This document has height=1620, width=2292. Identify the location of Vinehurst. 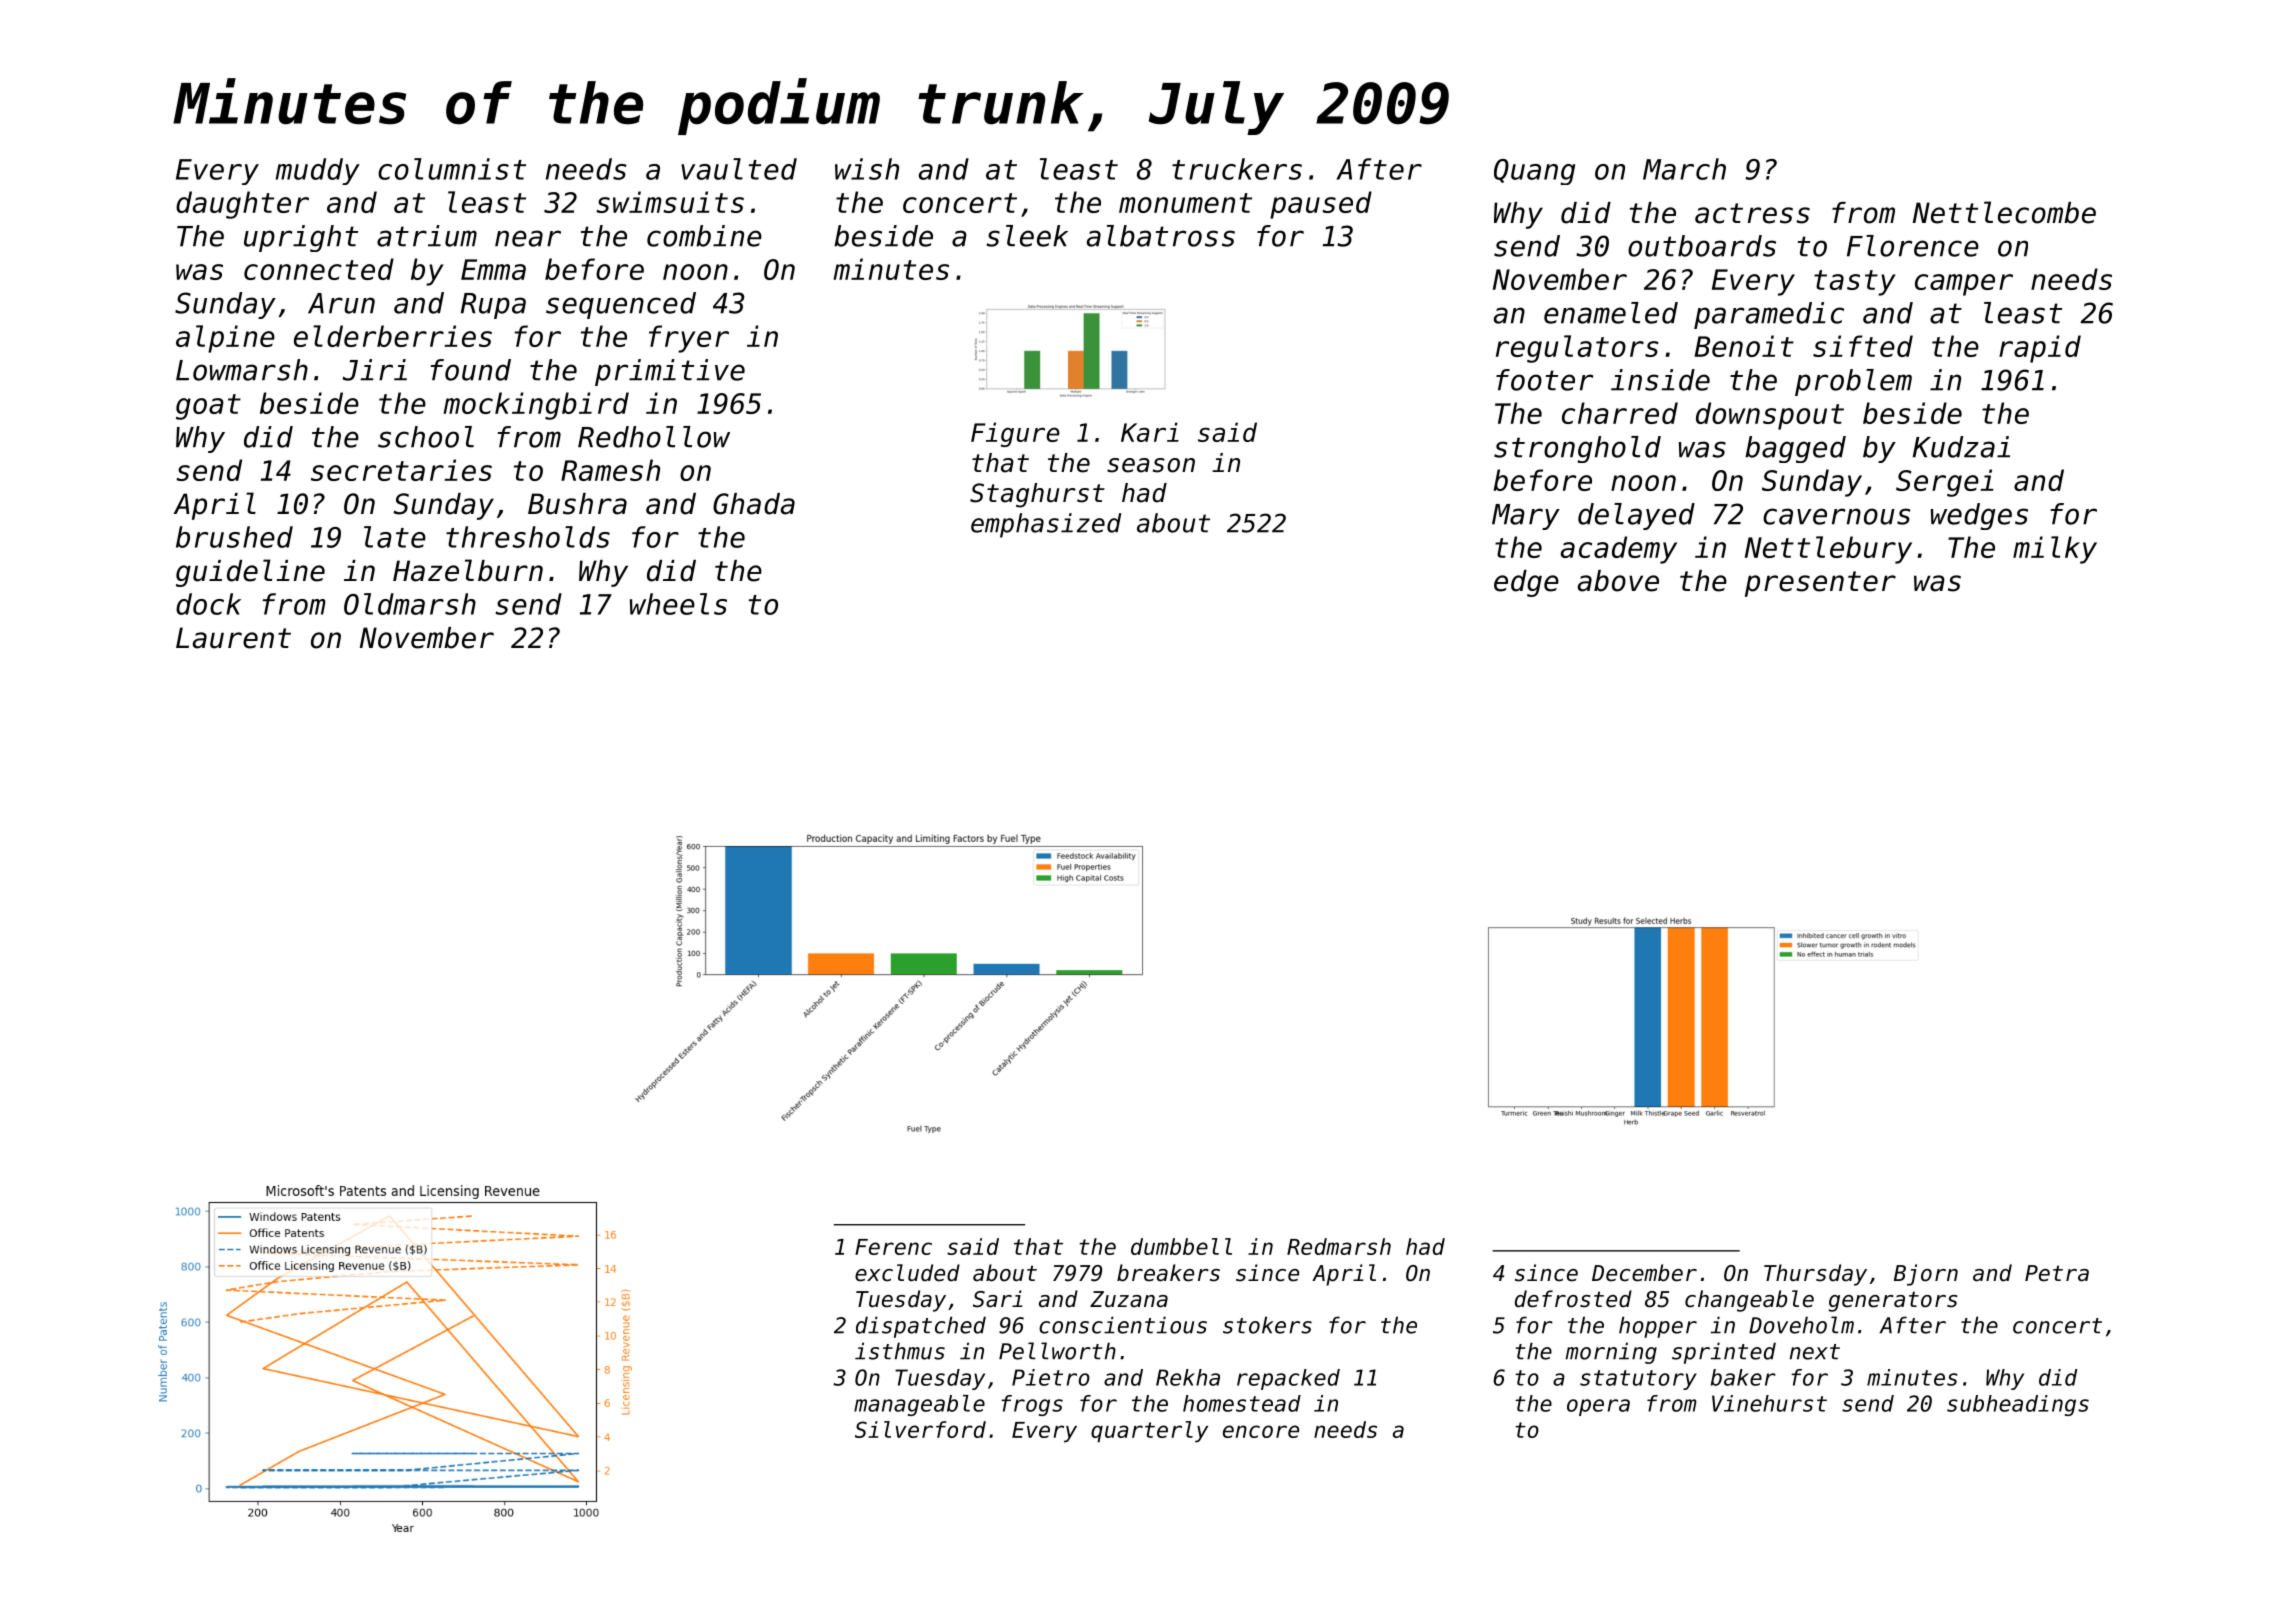
(1769, 1403).
